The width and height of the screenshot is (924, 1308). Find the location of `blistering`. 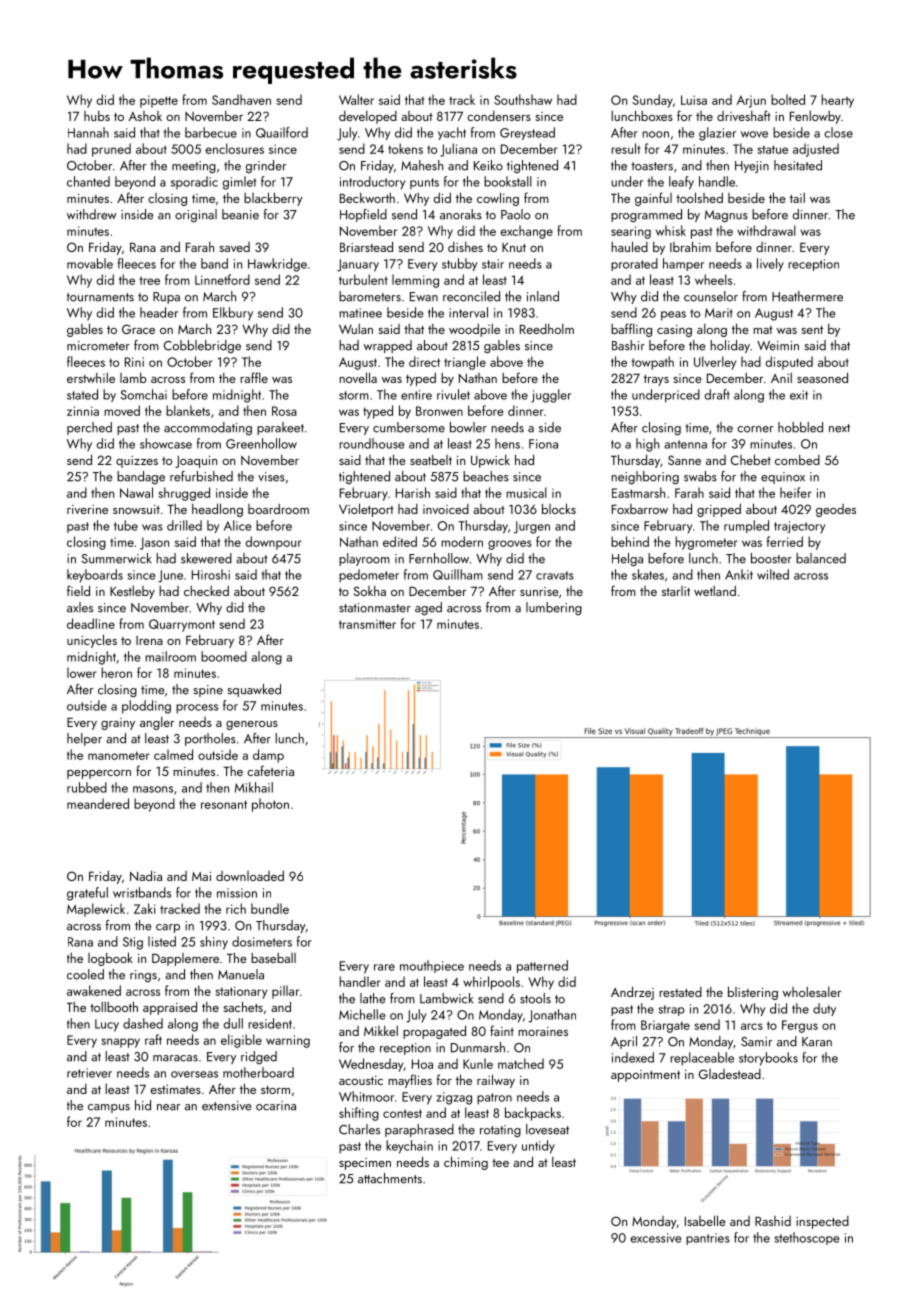

blistering is located at coordinates (753, 993).
